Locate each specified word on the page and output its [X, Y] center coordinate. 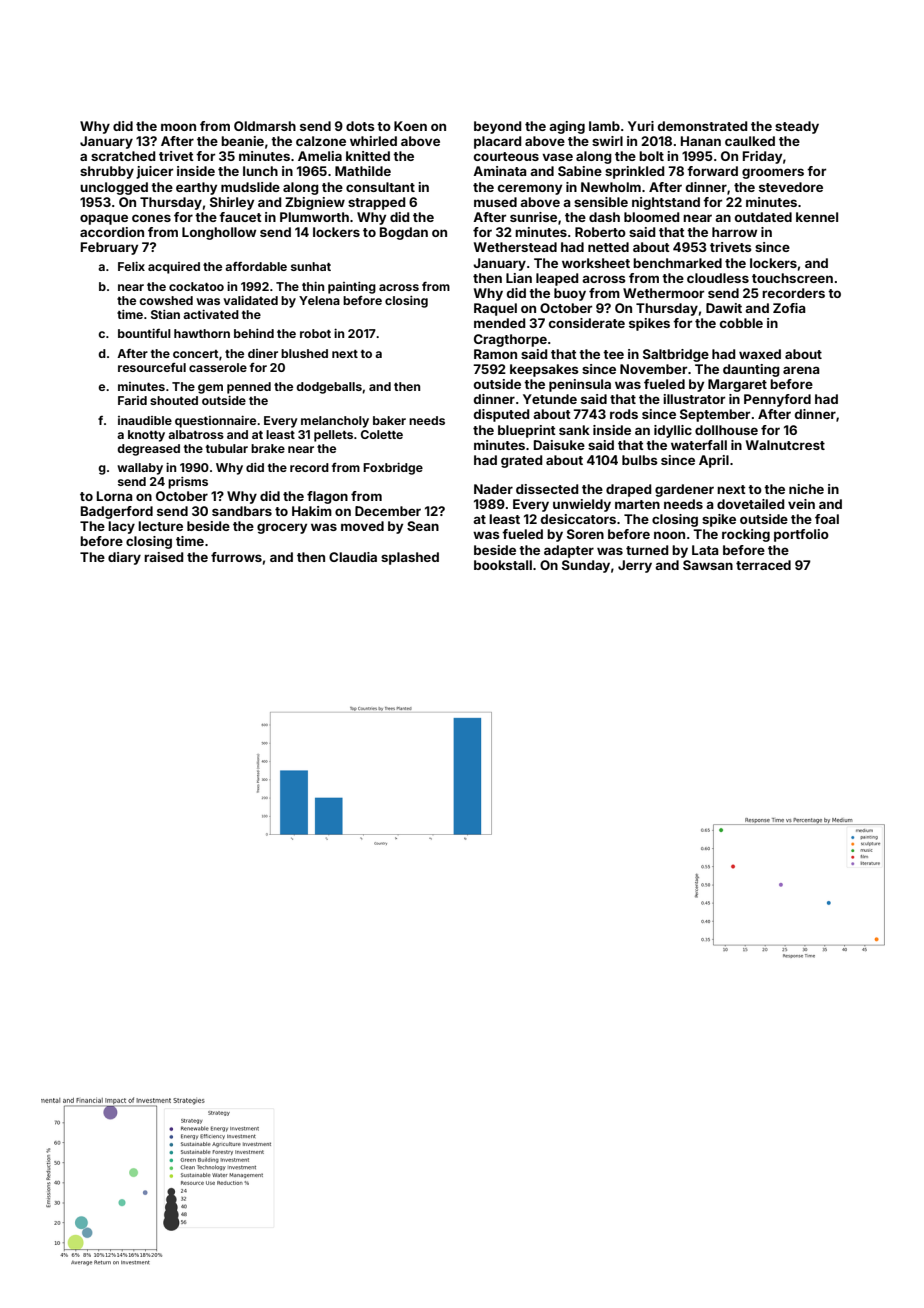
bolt [651, 156]
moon [178, 127]
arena [801, 370]
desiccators [578, 519]
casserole [218, 367]
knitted [368, 156]
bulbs [640, 460]
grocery [282, 528]
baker [389, 420]
